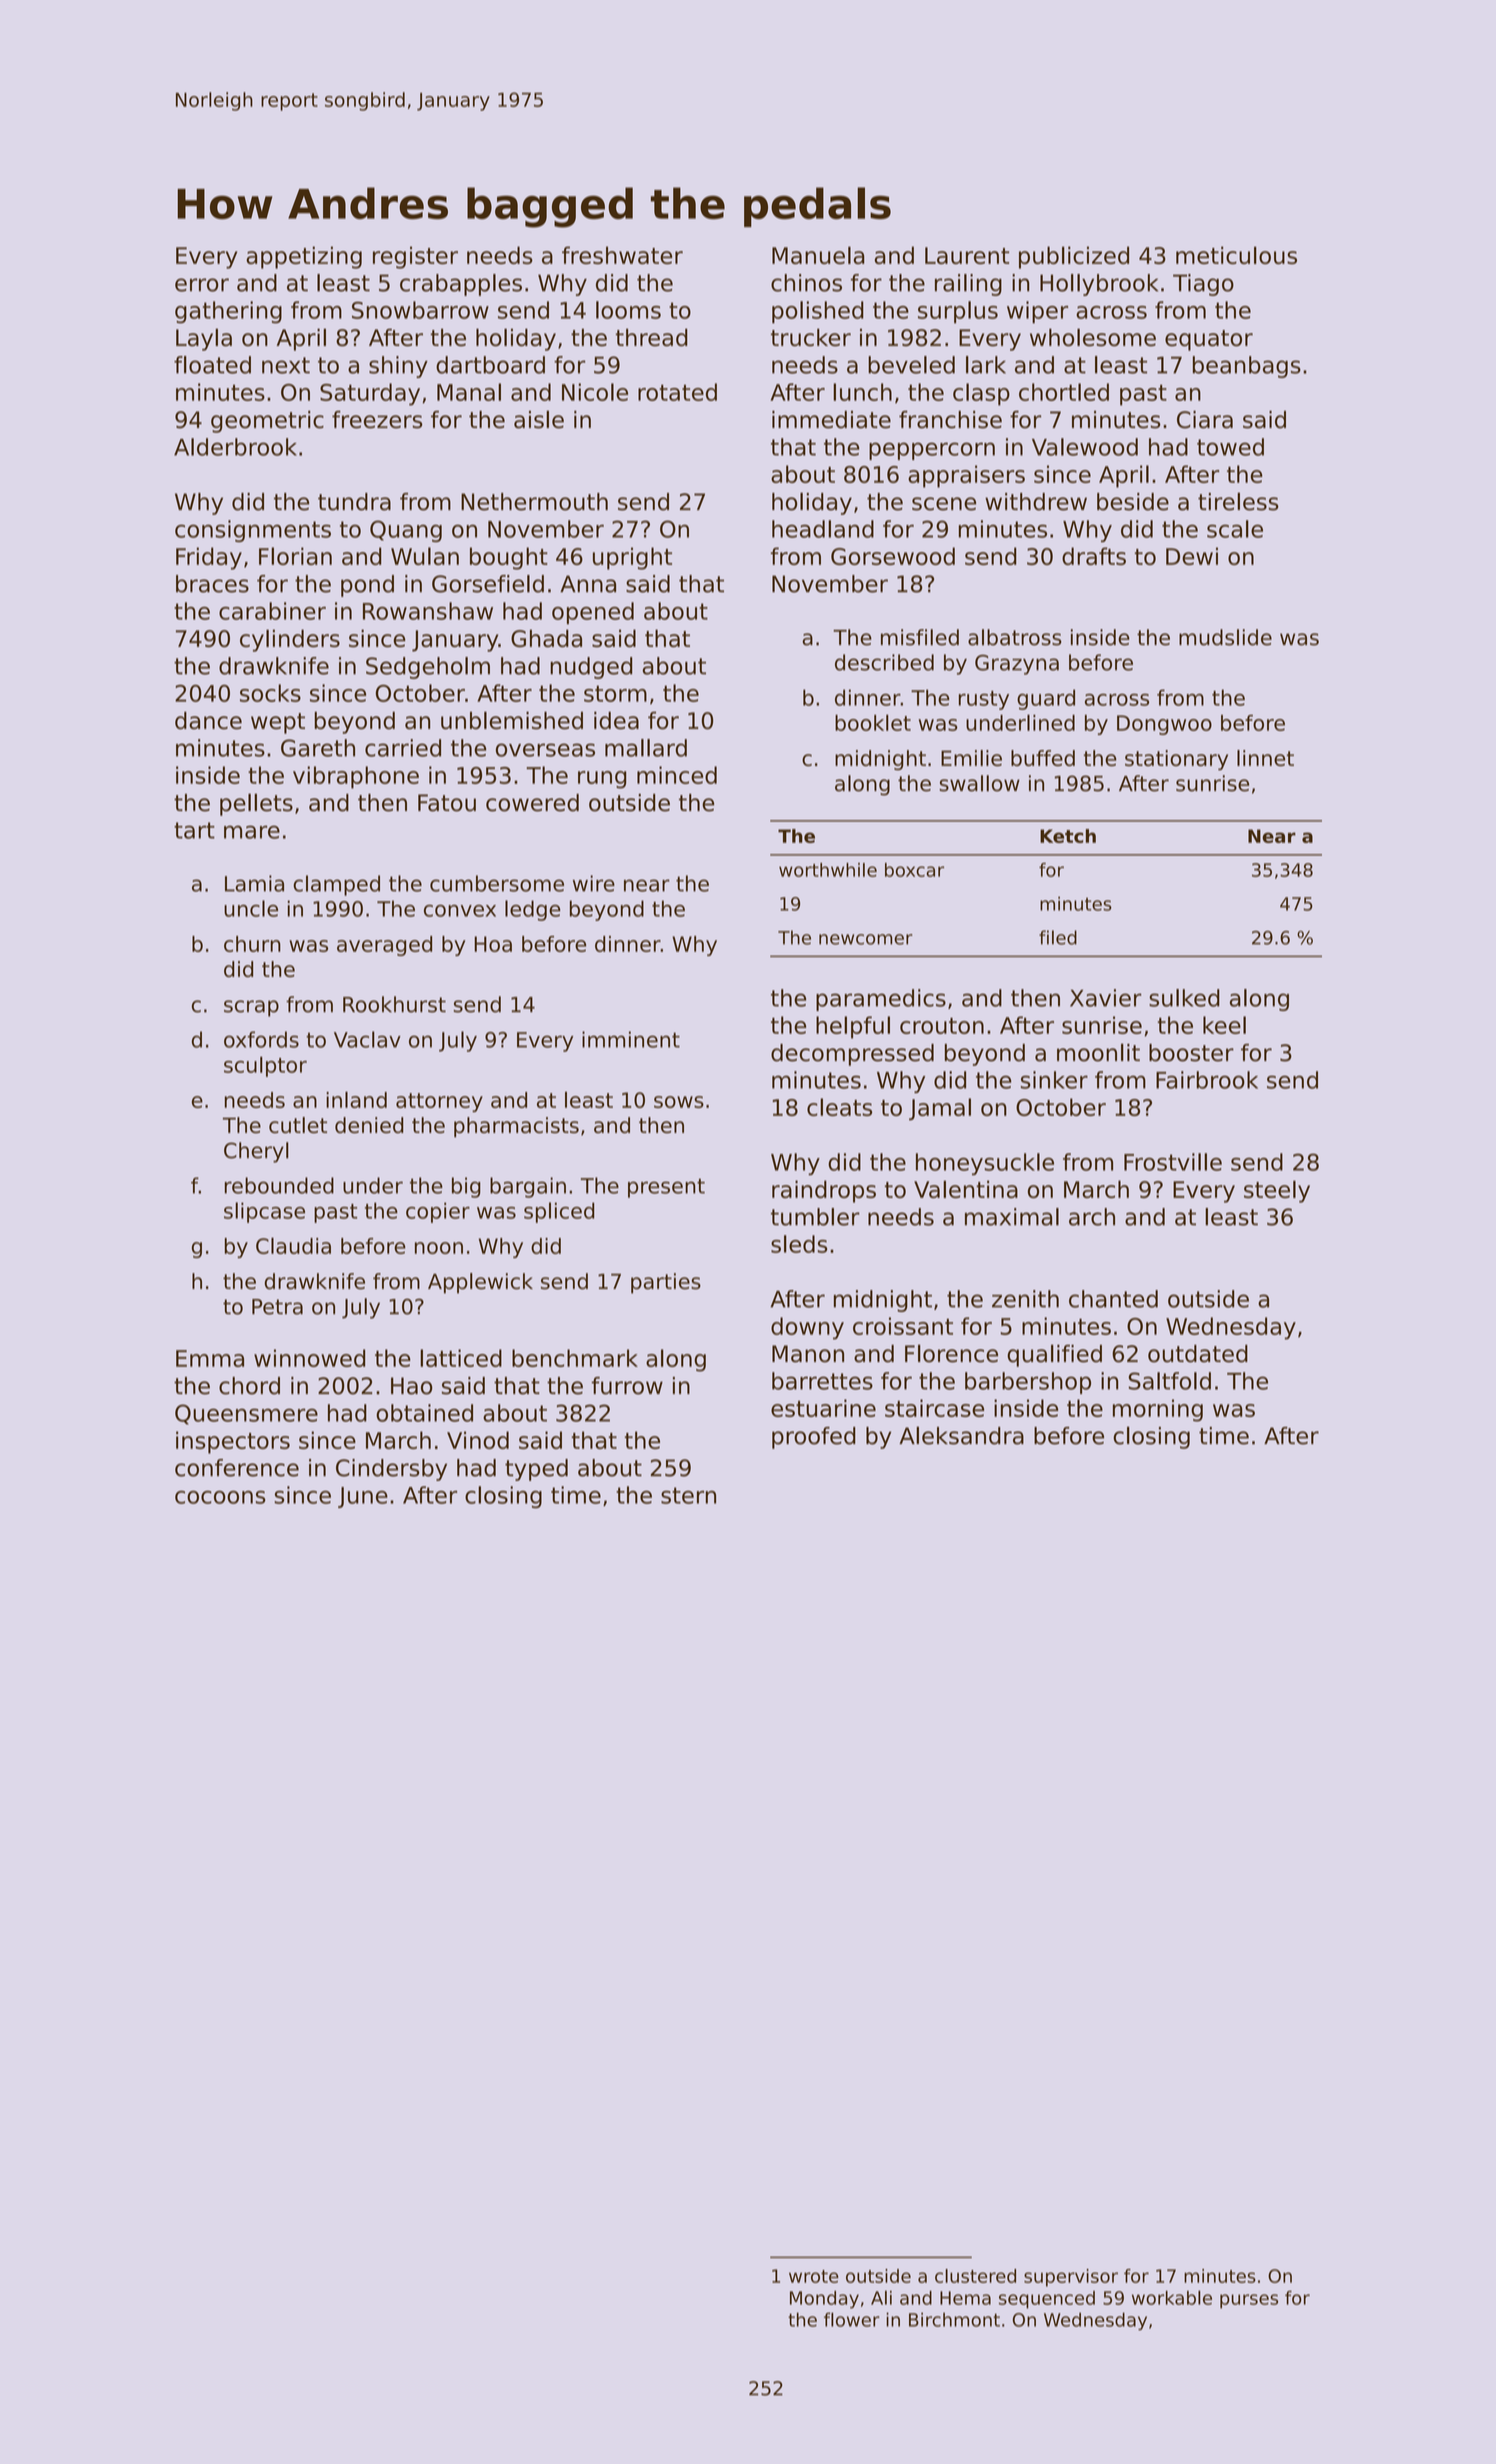 Image resolution: width=1496 pixels, height=2464 pixels. I want to click on imminent, so click(631, 1039).
